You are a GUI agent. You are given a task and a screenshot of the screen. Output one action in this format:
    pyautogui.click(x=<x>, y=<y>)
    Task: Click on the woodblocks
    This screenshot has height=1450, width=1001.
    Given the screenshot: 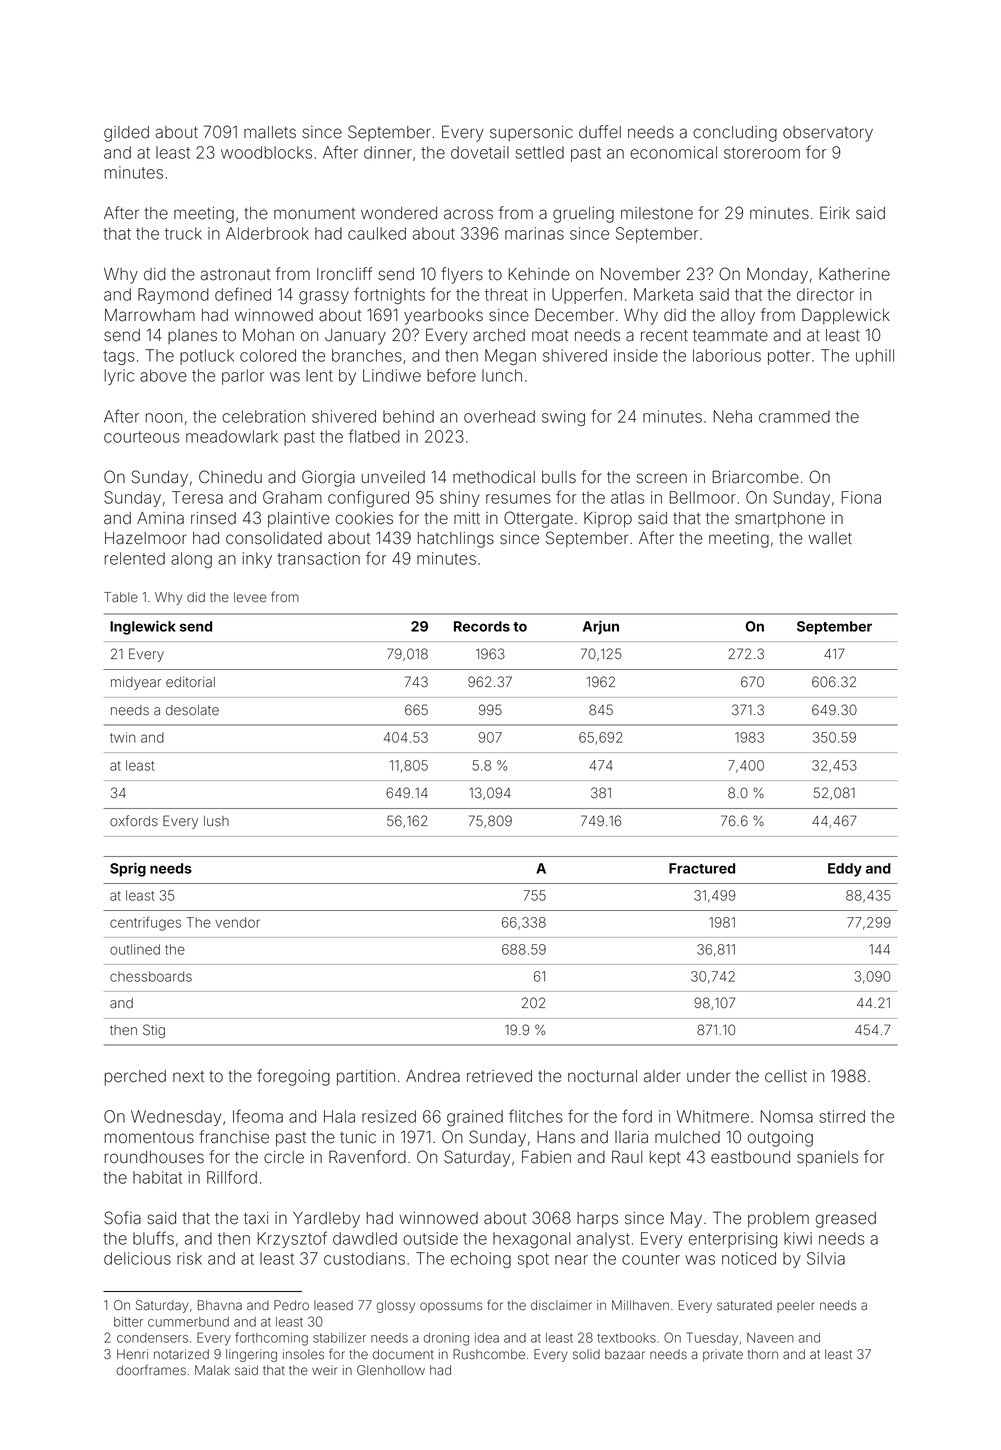 What is the action you would take?
    pyautogui.click(x=266, y=152)
